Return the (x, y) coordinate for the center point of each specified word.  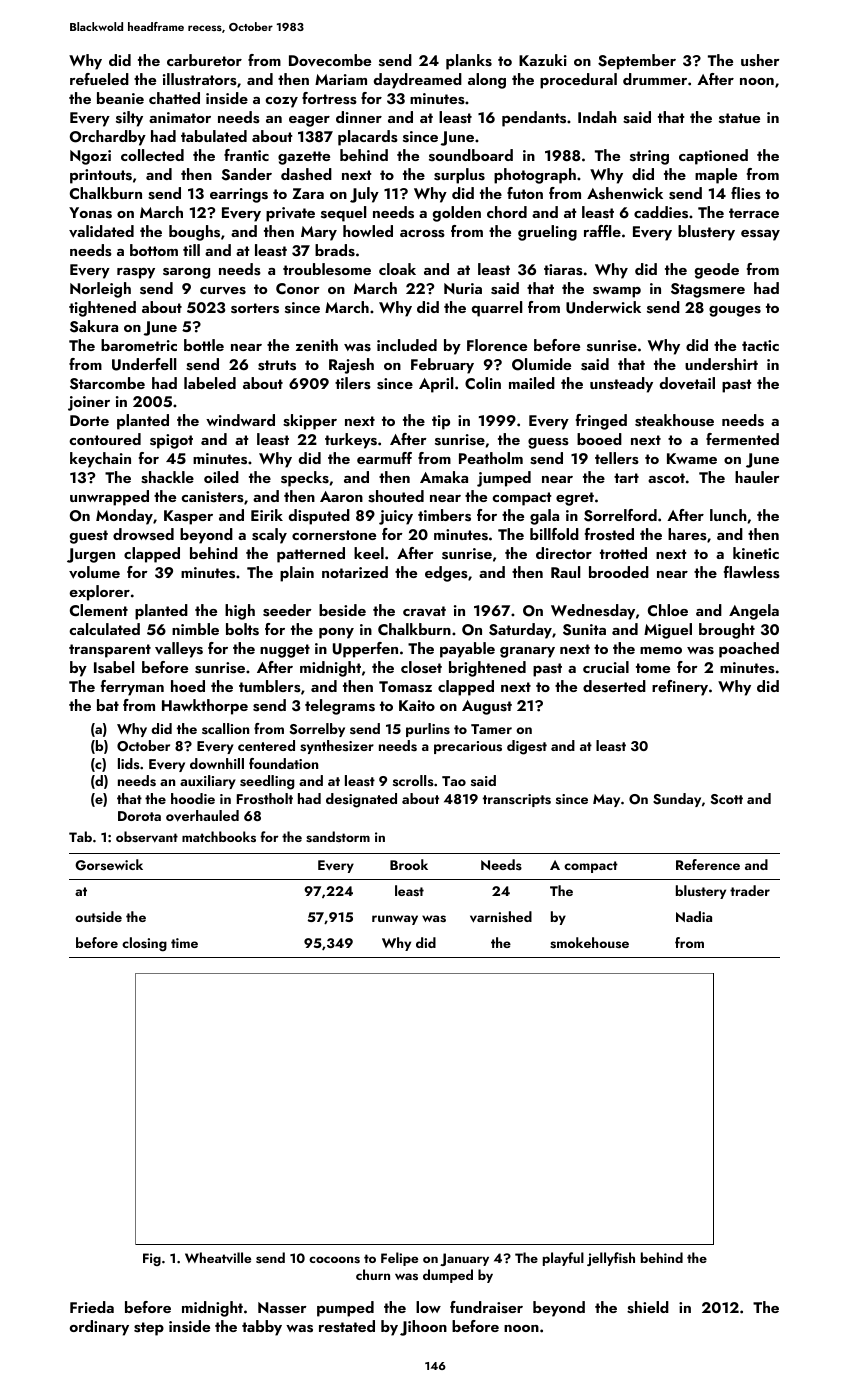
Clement (99, 610)
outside (98, 916)
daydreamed (418, 81)
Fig (152, 1259)
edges (446, 574)
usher (760, 60)
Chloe (668, 610)
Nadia (694, 916)
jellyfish (611, 1259)
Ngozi (90, 157)
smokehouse (589, 943)
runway (395, 920)
